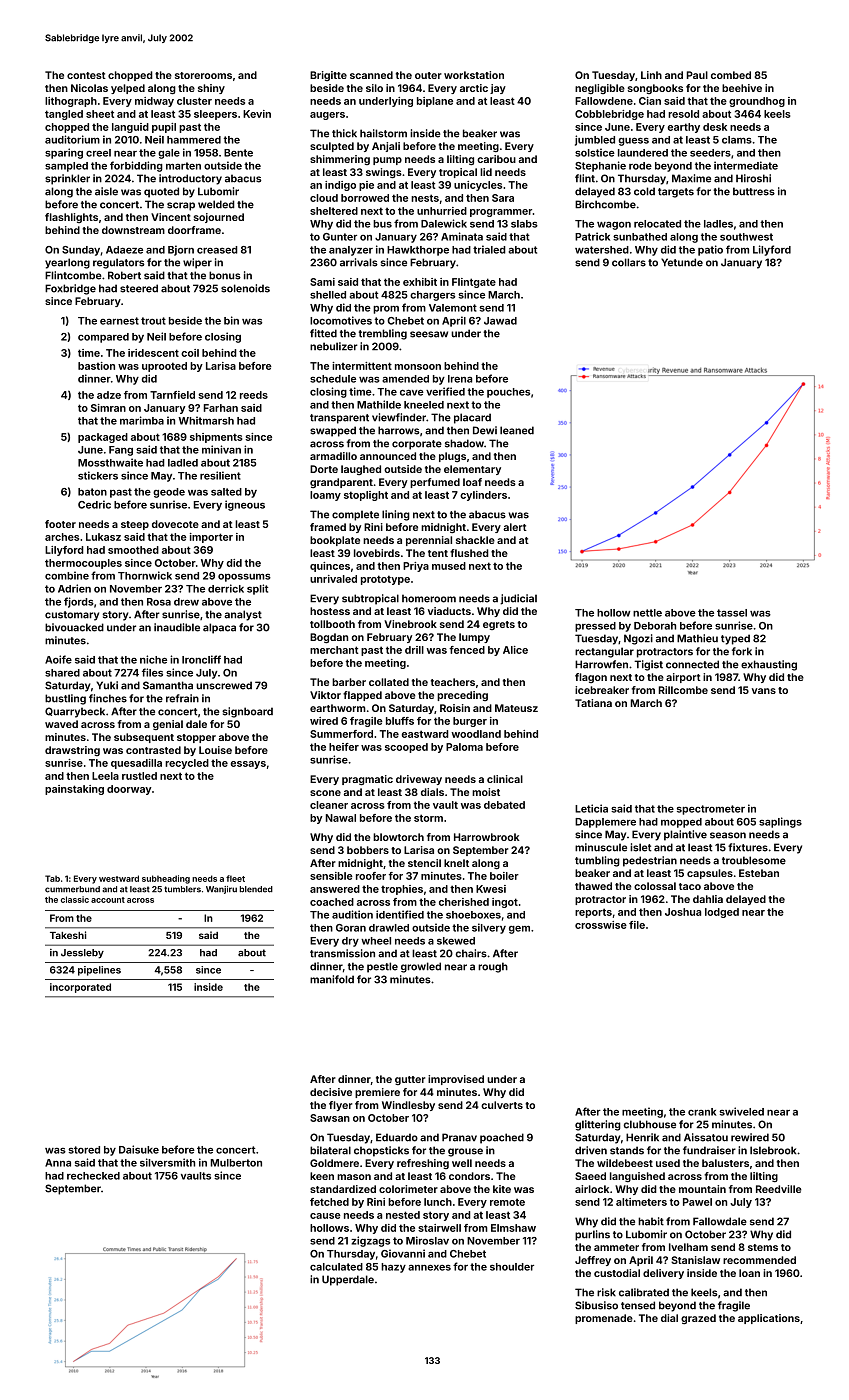  What do you see at coordinates (780, 822) in the image?
I see `saplings` at bounding box center [780, 822].
